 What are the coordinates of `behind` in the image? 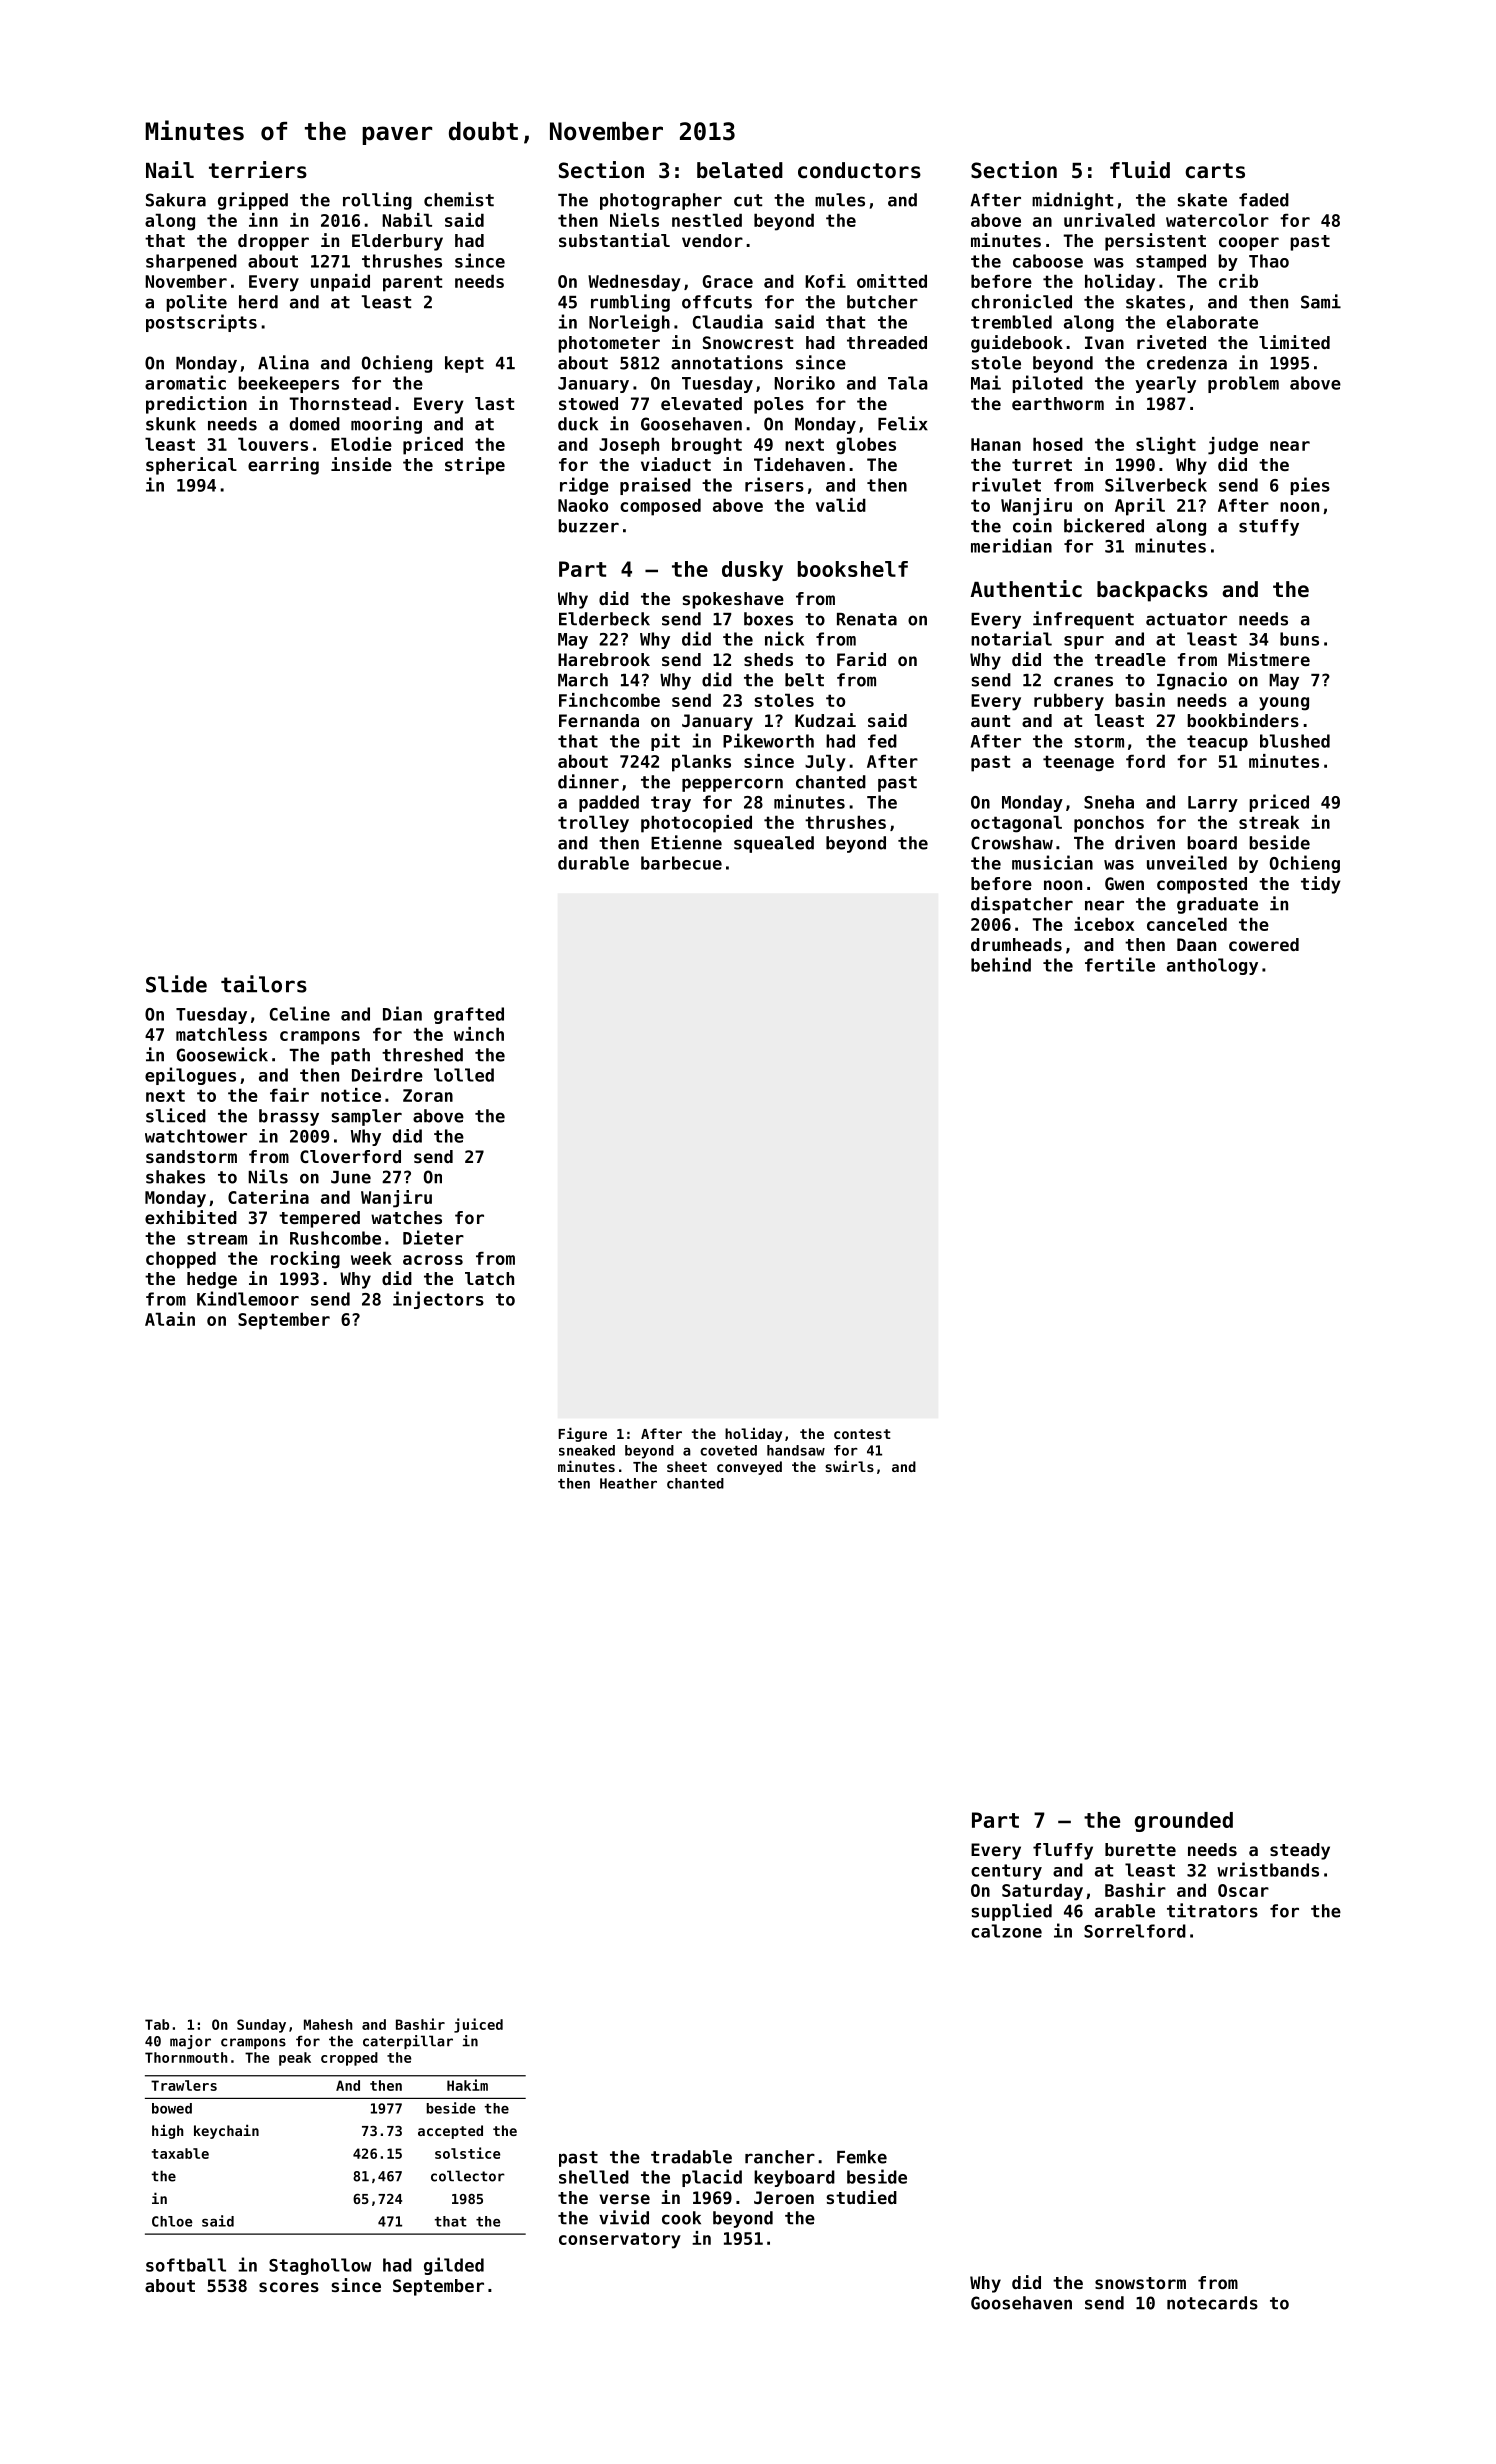 It's located at (1001, 964).
